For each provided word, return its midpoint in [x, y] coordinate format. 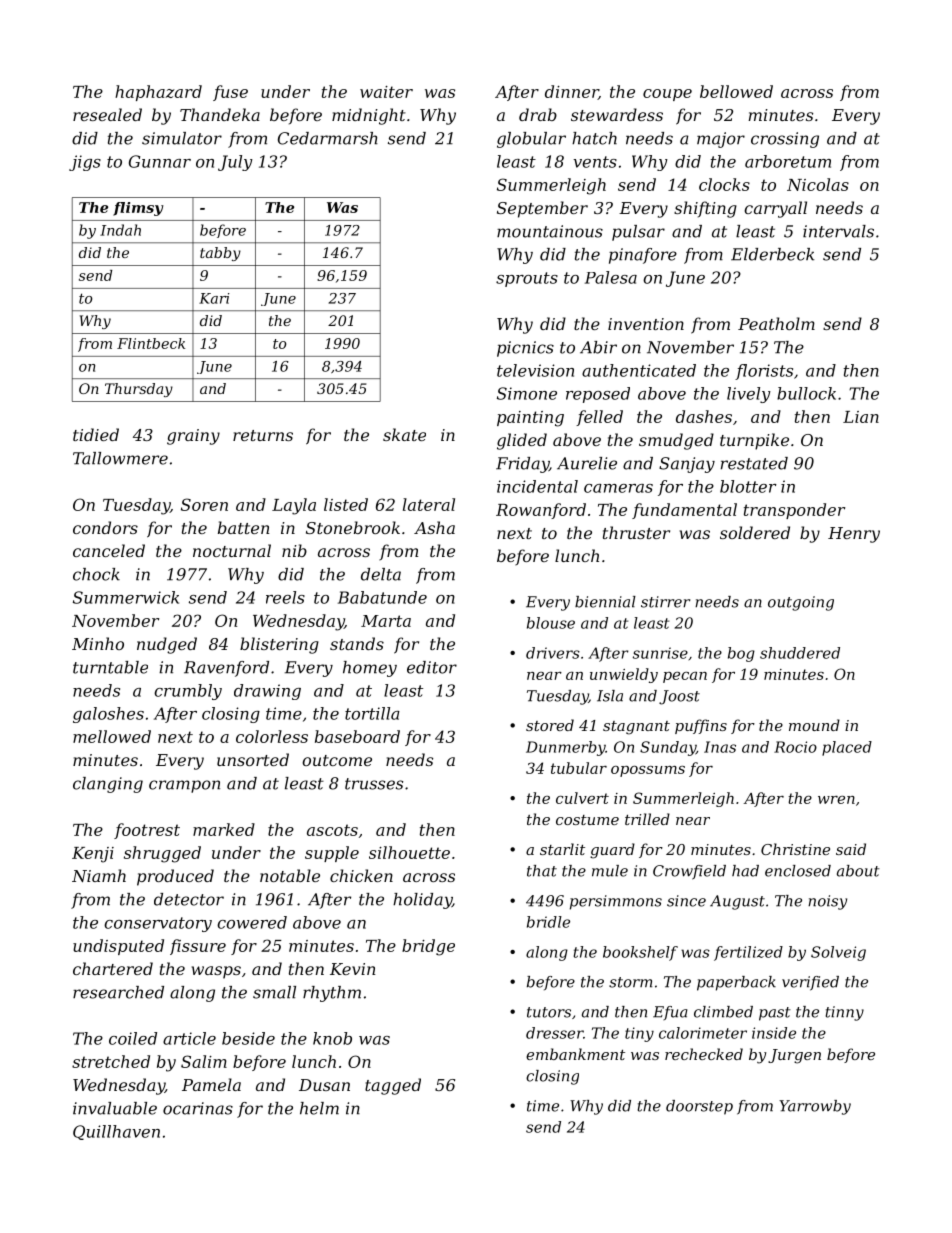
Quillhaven [116, 1132]
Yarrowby [815, 1107]
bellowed [736, 91]
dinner [571, 92]
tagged [393, 1086]
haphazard [158, 93]
